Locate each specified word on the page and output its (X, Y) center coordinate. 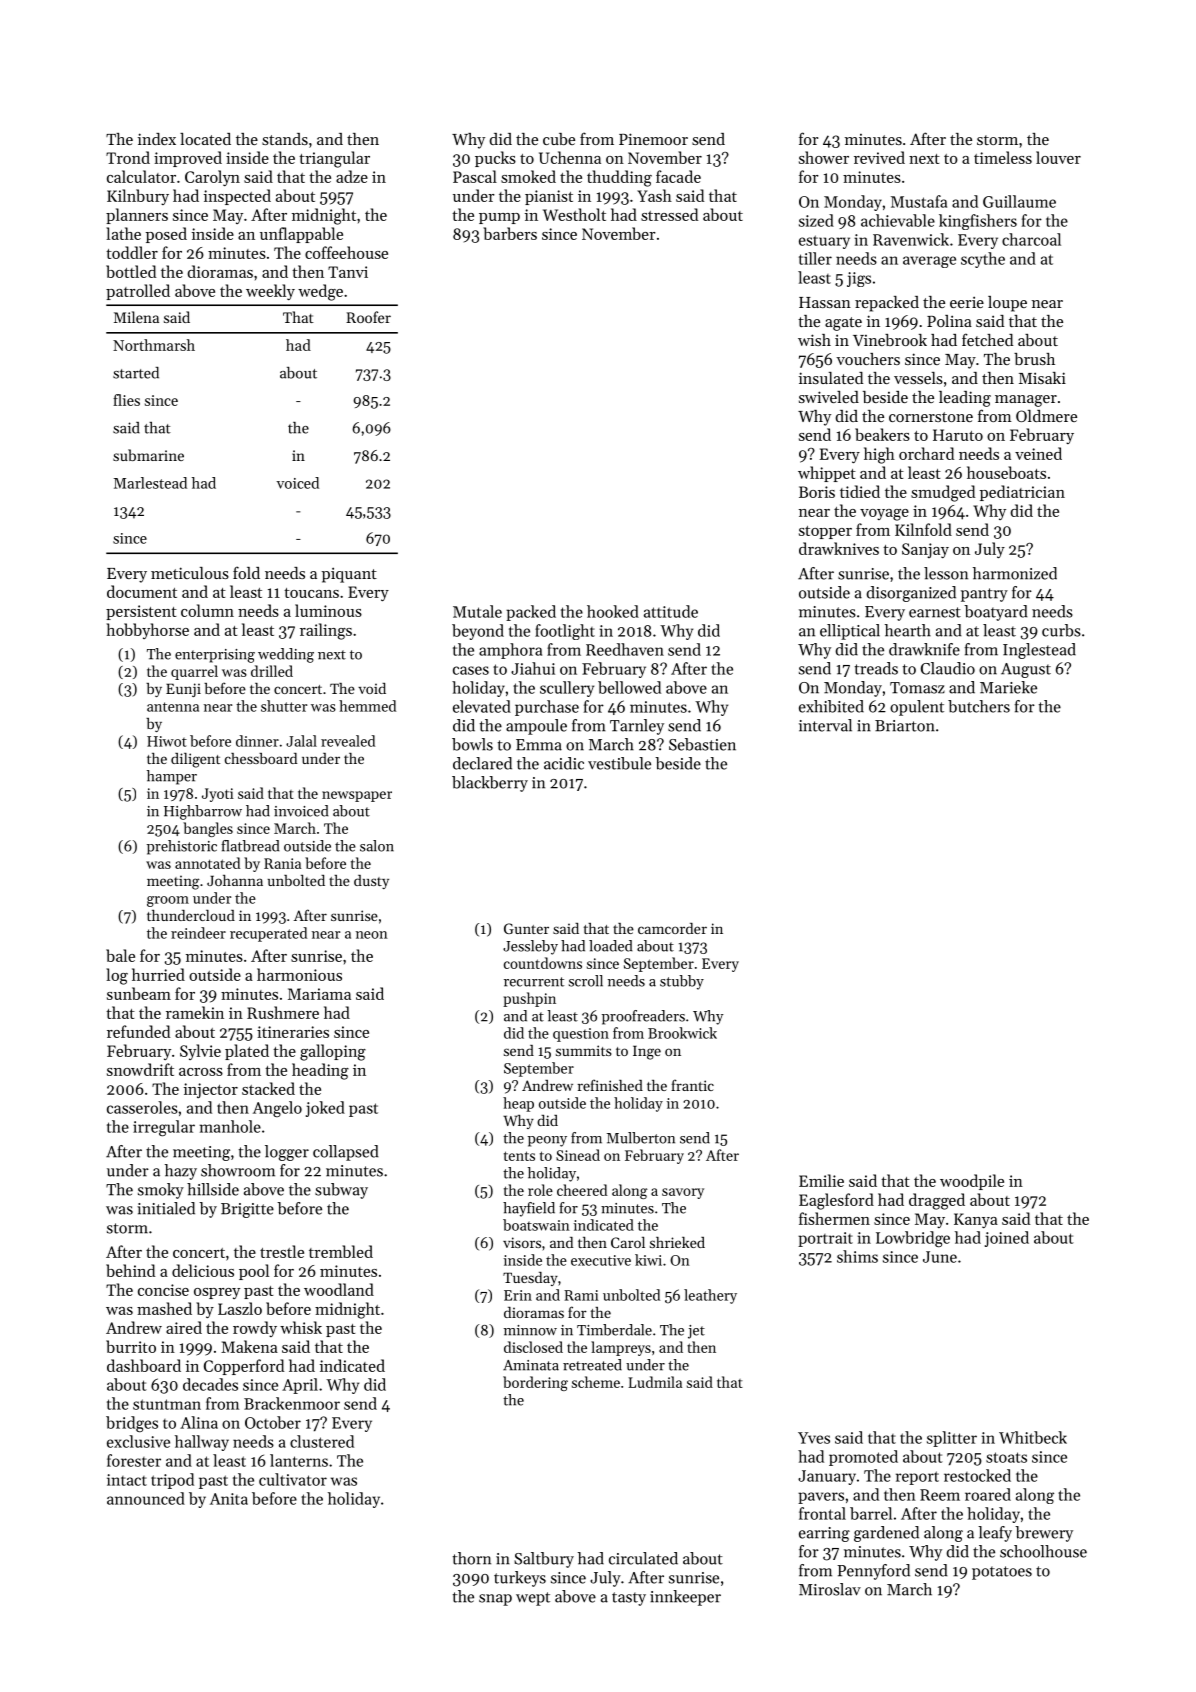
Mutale (477, 611)
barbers (510, 233)
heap (518, 1104)
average (929, 262)
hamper (172, 777)
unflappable (301, 235)
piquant (349, 575)
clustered (322, 1441)
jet (696, 1332)
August (1026, 670)
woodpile (972, 1182)
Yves (814, 1438)
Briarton (905, 726)
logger (287, 1153)
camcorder (672, 928)
